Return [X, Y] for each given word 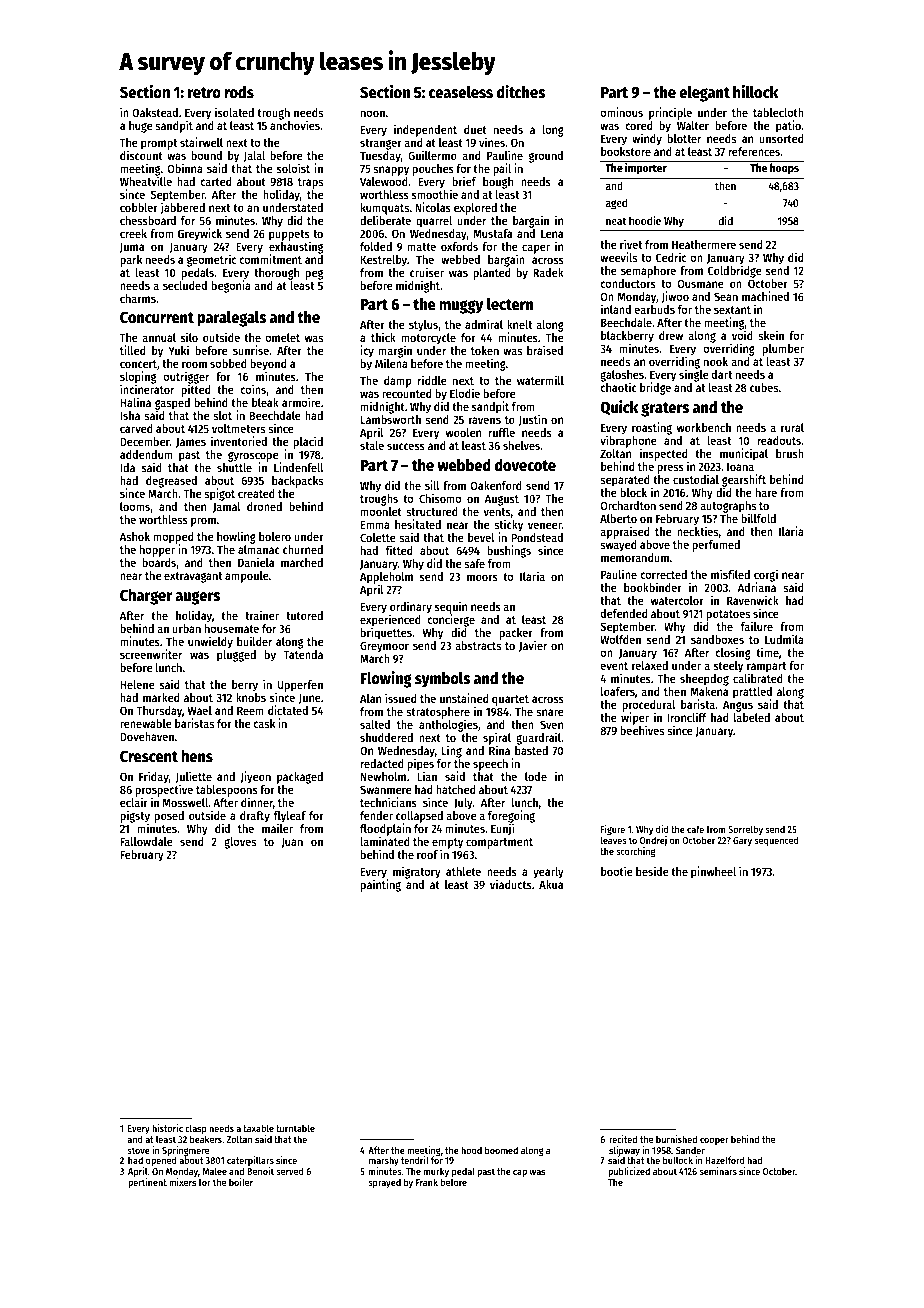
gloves [240, 843]
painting [381, 885]
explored [475, 209]
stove [138, 1150]
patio [788, 126]
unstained [464, 698]
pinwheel [713, 872]
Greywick [200, 234]
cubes [764, 387]
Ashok [135, 536]
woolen [463, 432]
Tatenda [303, 654]
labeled [752, 717]
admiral [484, 324]
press [670, 469]
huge [140, 127]
